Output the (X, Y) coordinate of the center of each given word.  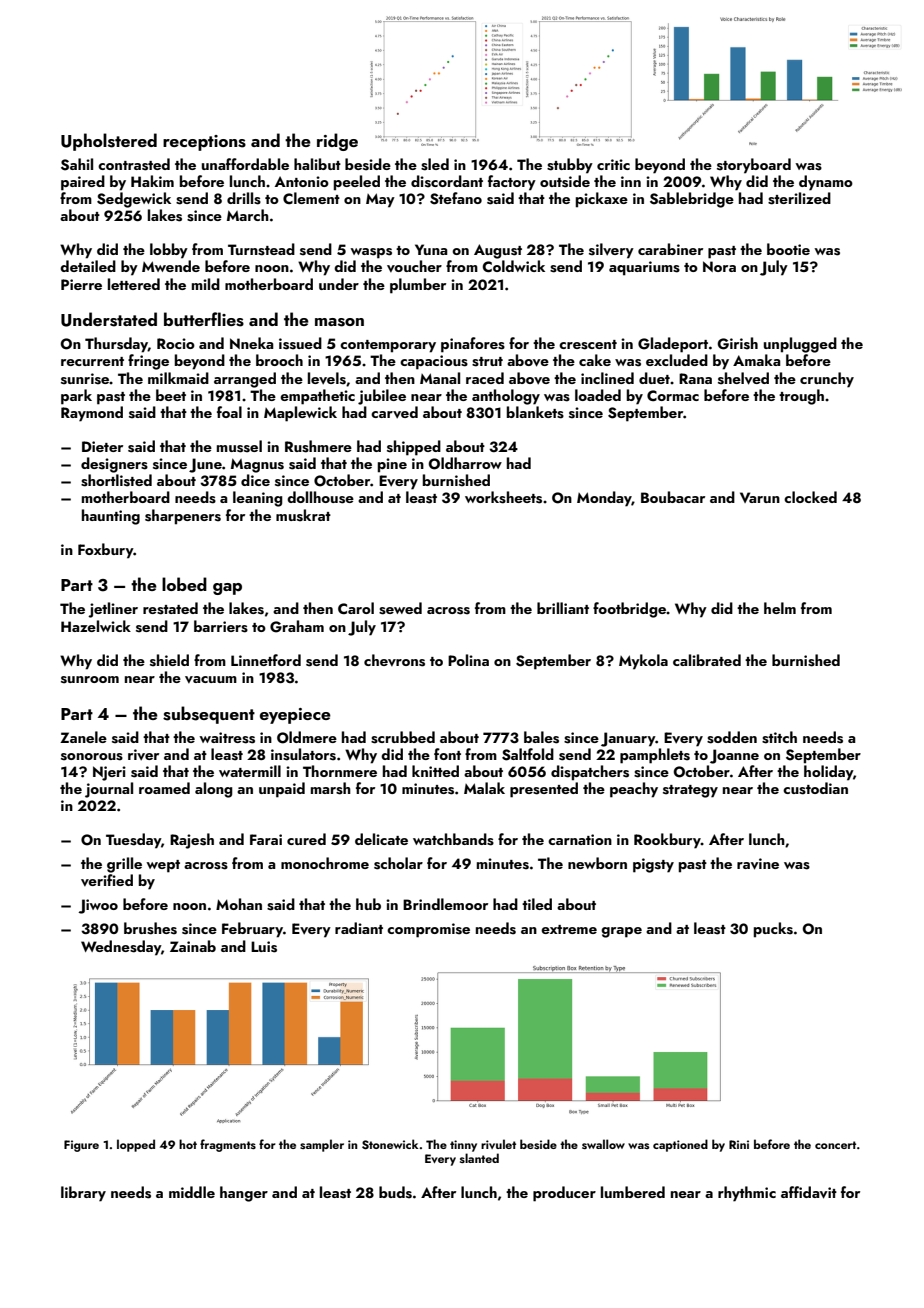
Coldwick (514, 266)
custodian (815, 788)
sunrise (85, 379)
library (83, 1194)
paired (83, 183)
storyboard (754, 166)
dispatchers (590, 773)
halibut (317, 164)
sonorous (92, 757)
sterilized (799, 198)
